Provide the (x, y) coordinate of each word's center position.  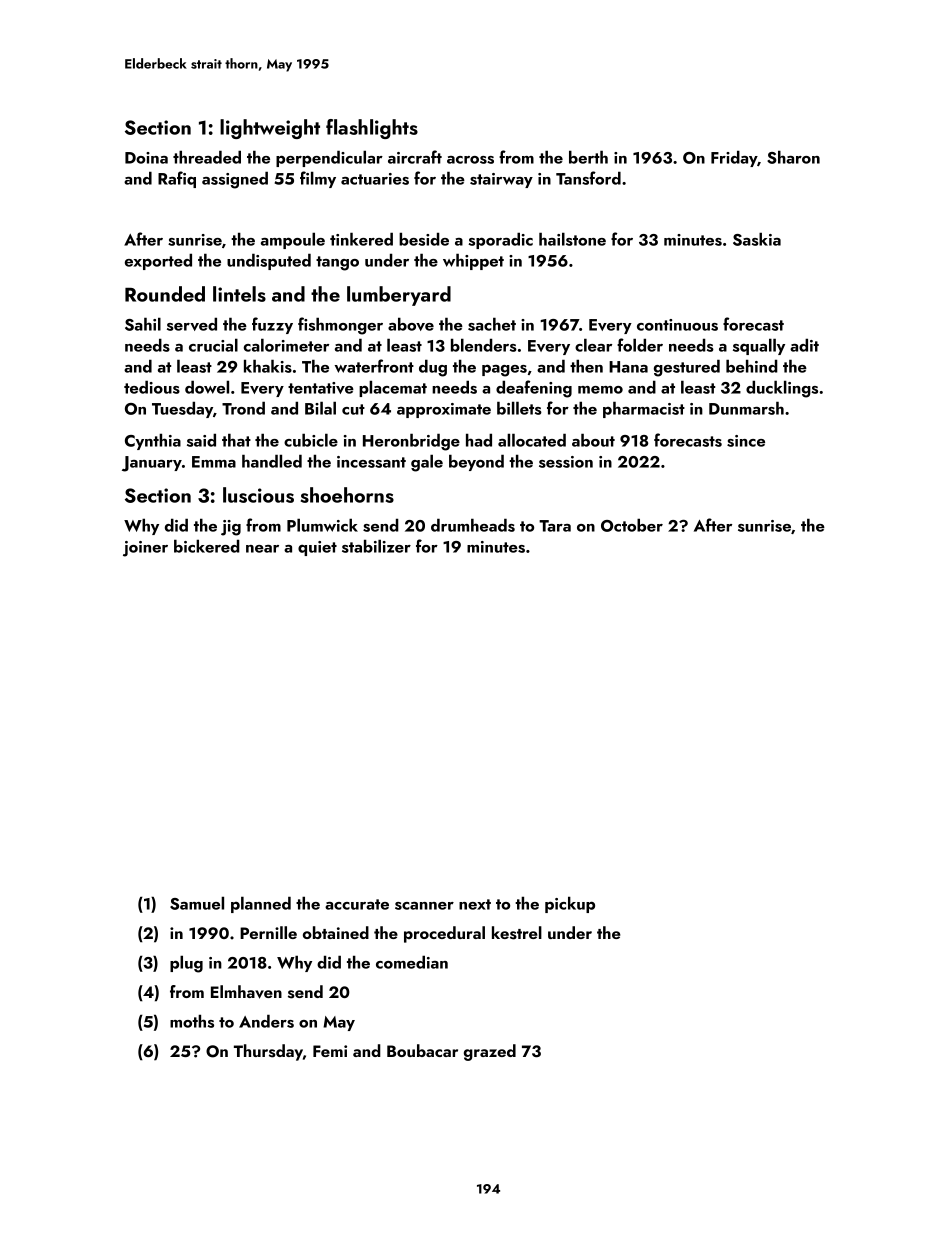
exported (158, 261)
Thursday (268, 1052)
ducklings (782, 389)
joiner (145, 549)
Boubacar (422, 1050)
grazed (490, 1052)
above (411, 324)
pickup (570, 904)
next (475, 904)
